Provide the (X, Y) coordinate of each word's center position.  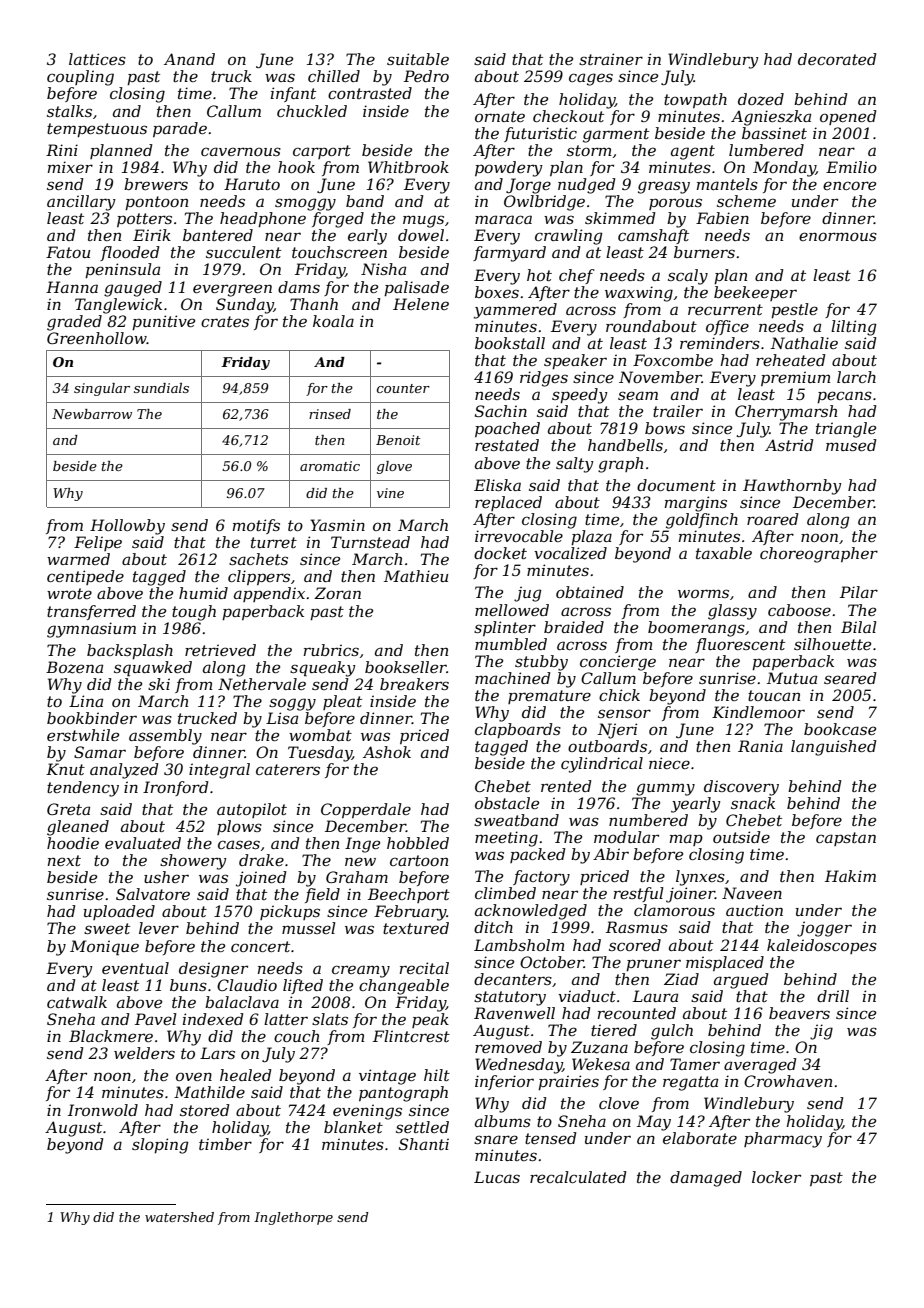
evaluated (143, 843)
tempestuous (97, 130)
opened (848, 117)
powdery (509, 169)
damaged (706, 1179)
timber (225, 1144)
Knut (65, 769)
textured (416, 928)
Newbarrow (92, 414)
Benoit (398, 440)
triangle (846, 430)
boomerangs (696, 629)
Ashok (387, 752)
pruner (653, 965)
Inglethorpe (293, 1218)
